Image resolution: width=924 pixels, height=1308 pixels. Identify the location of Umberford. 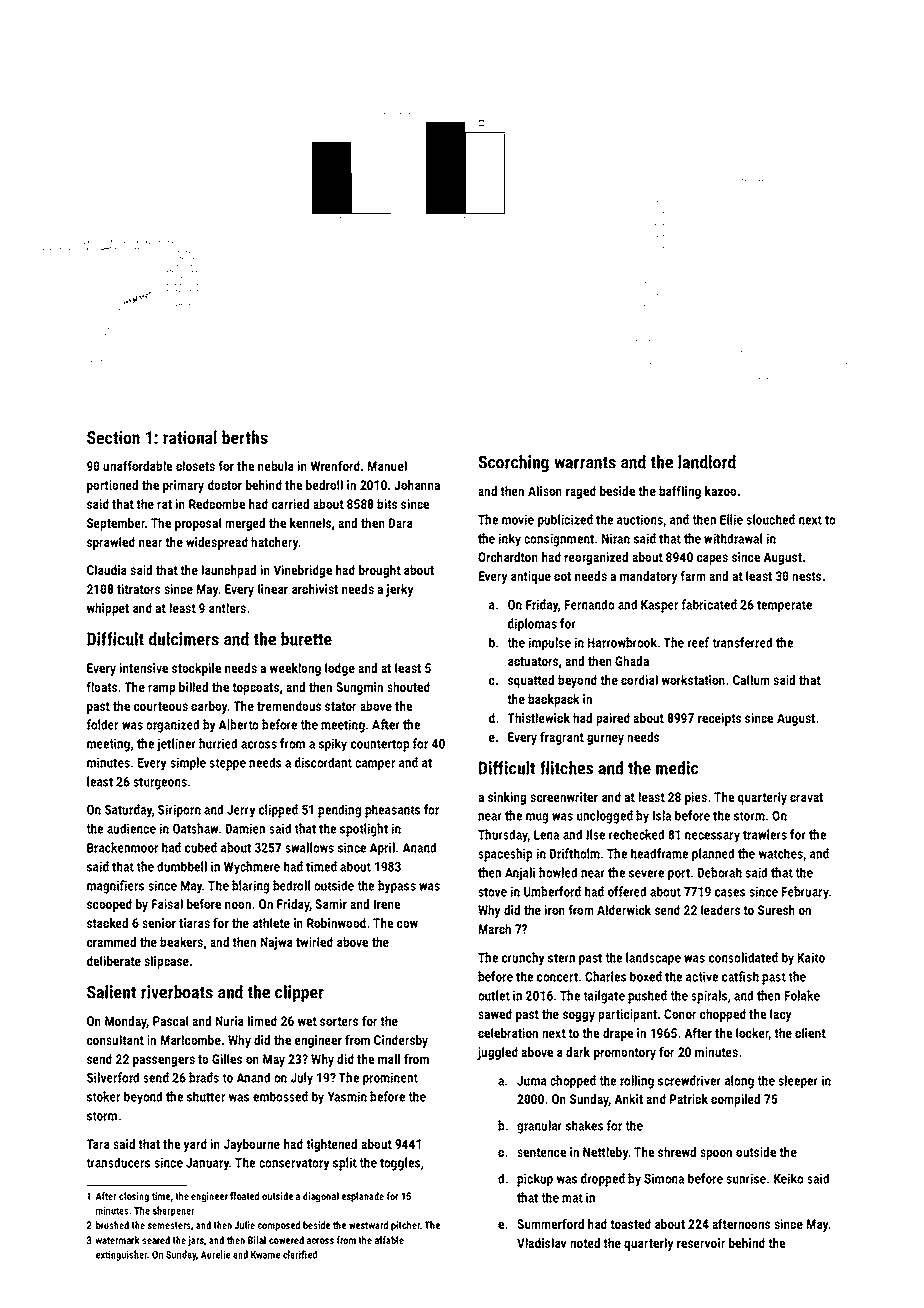
(552, 891).
